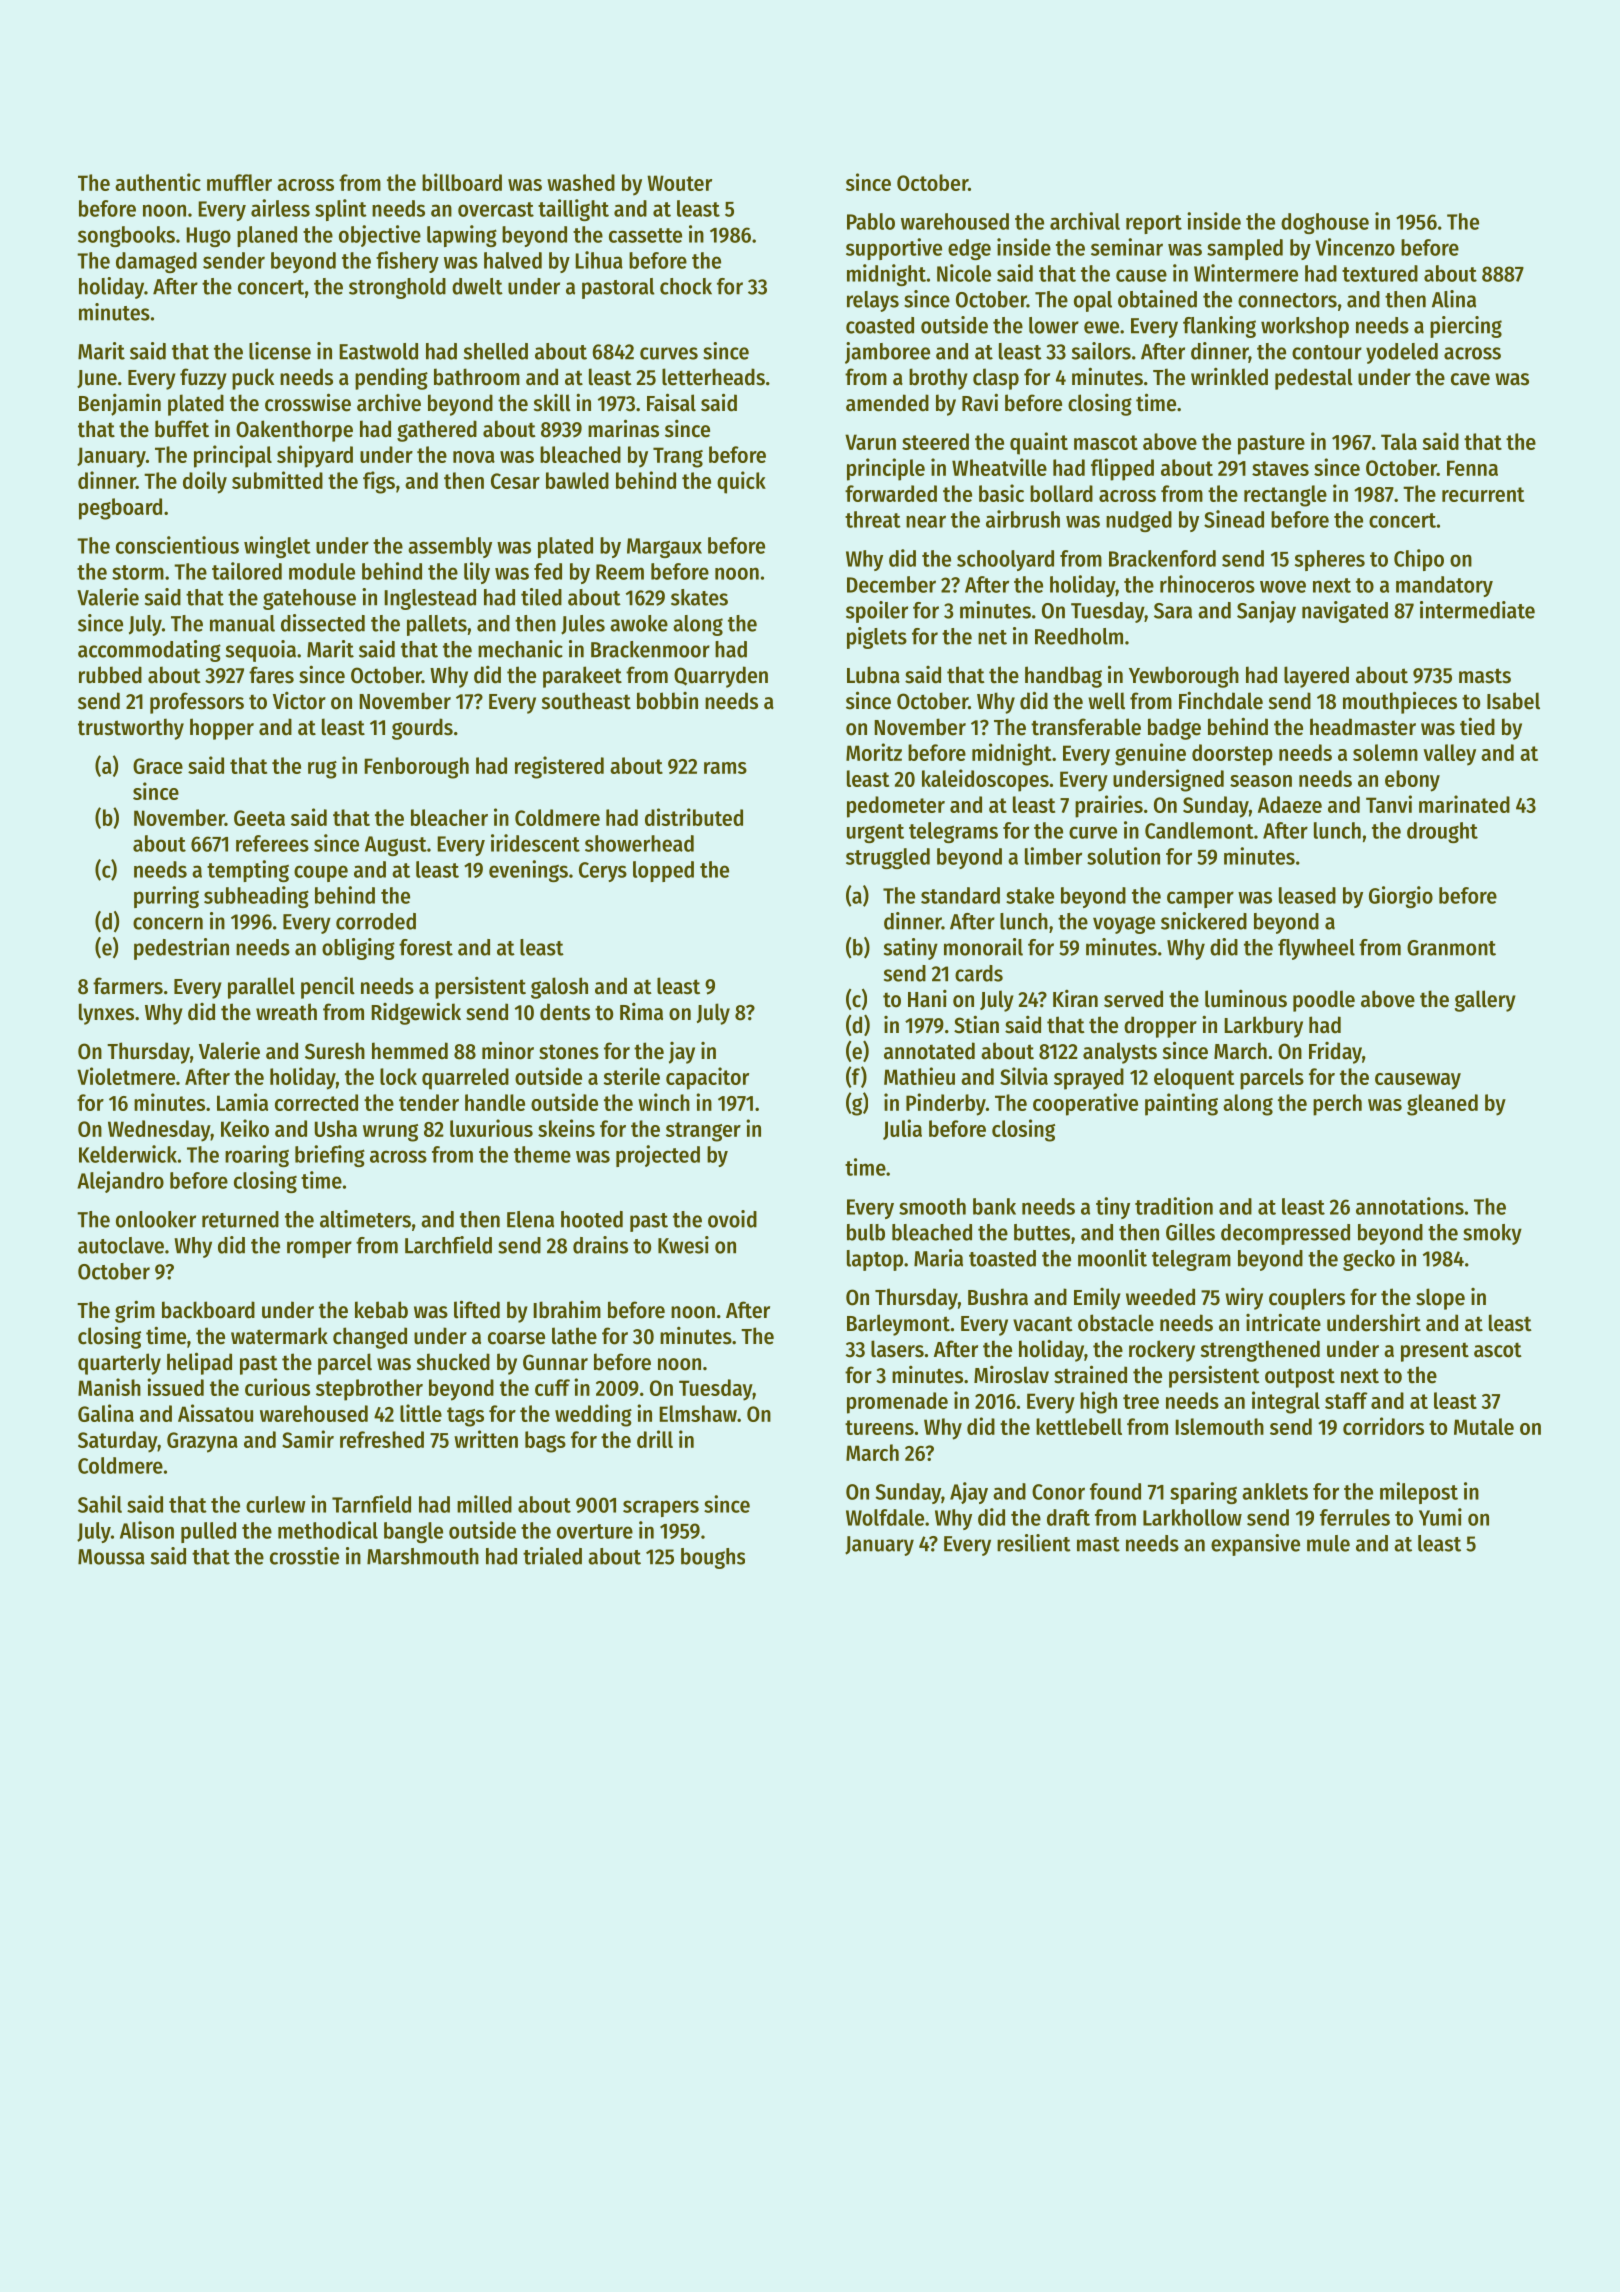  What do you see at coordinates (239, 182) in the screenshot?
I see `muffler` at bounding box center [239, 182].
